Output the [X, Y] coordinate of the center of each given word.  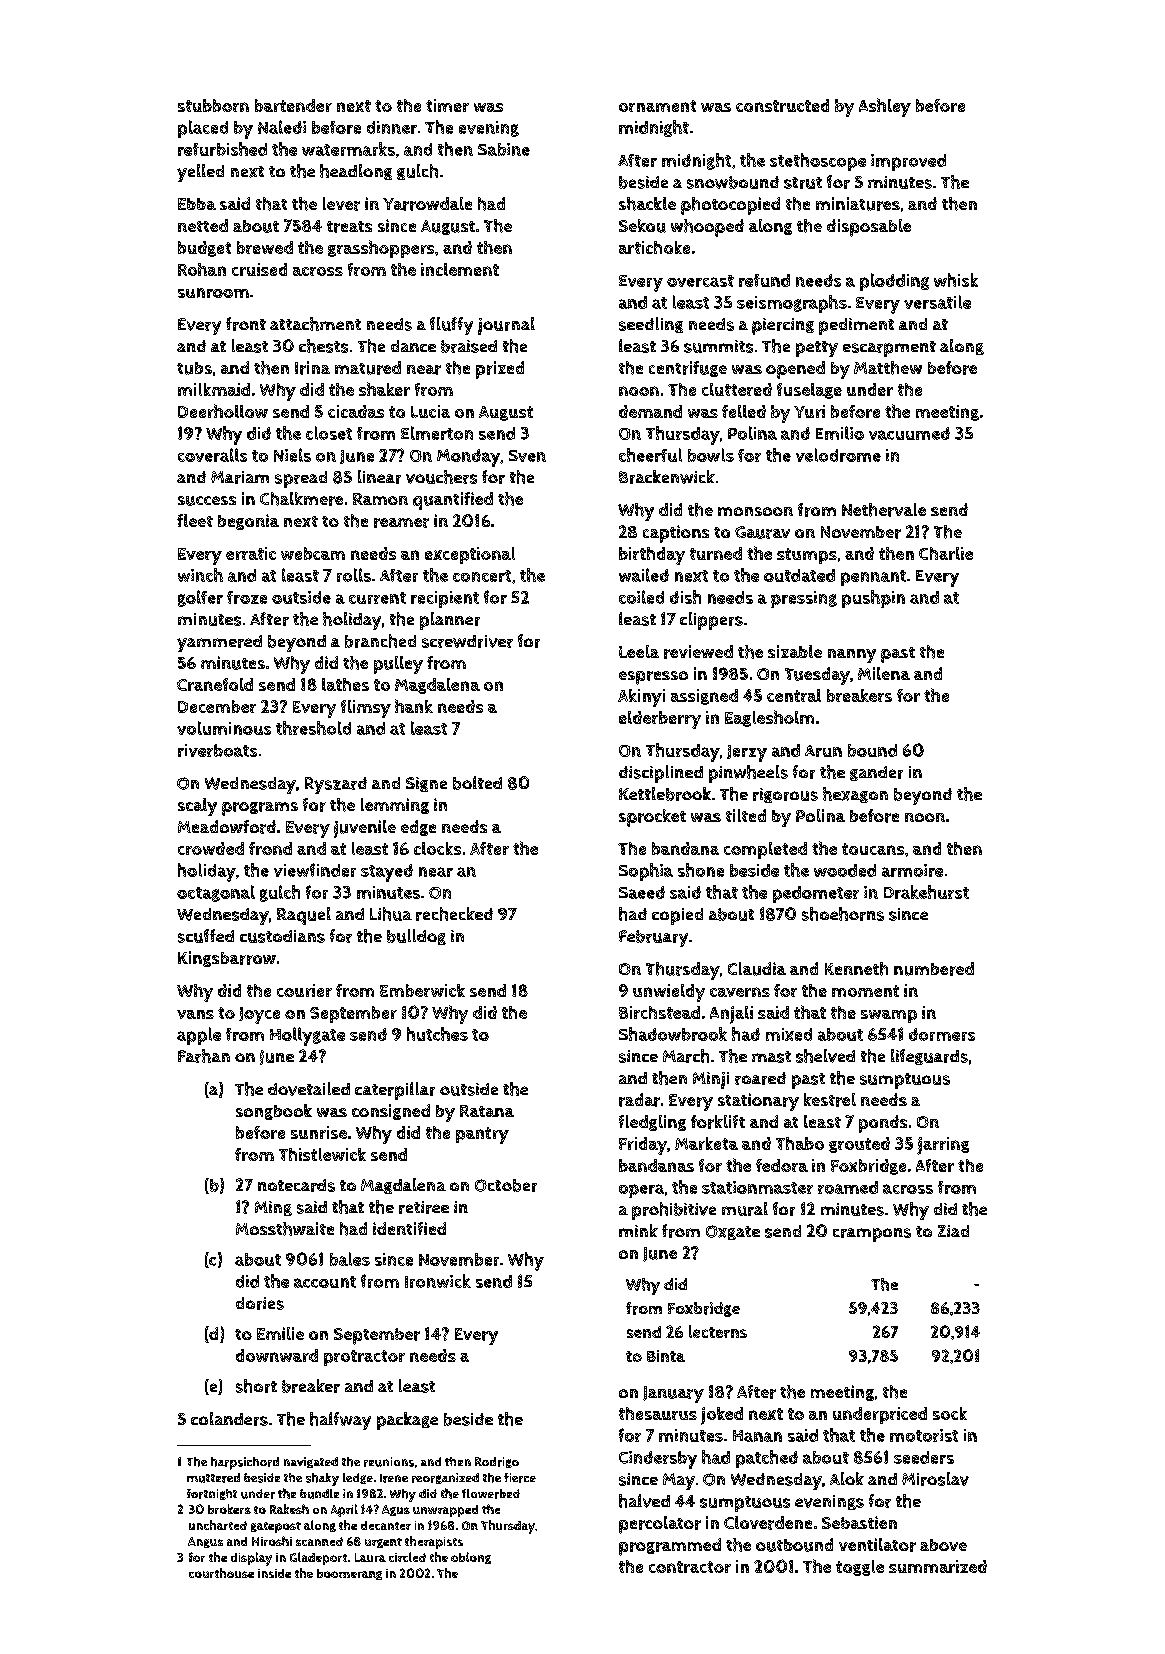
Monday [468, 458]
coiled [641, 597]
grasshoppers [381, 249]
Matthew [888, 368]
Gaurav [762, 532]
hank [414, 706]
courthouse [221, 1573]
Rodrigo [497, 1462]
